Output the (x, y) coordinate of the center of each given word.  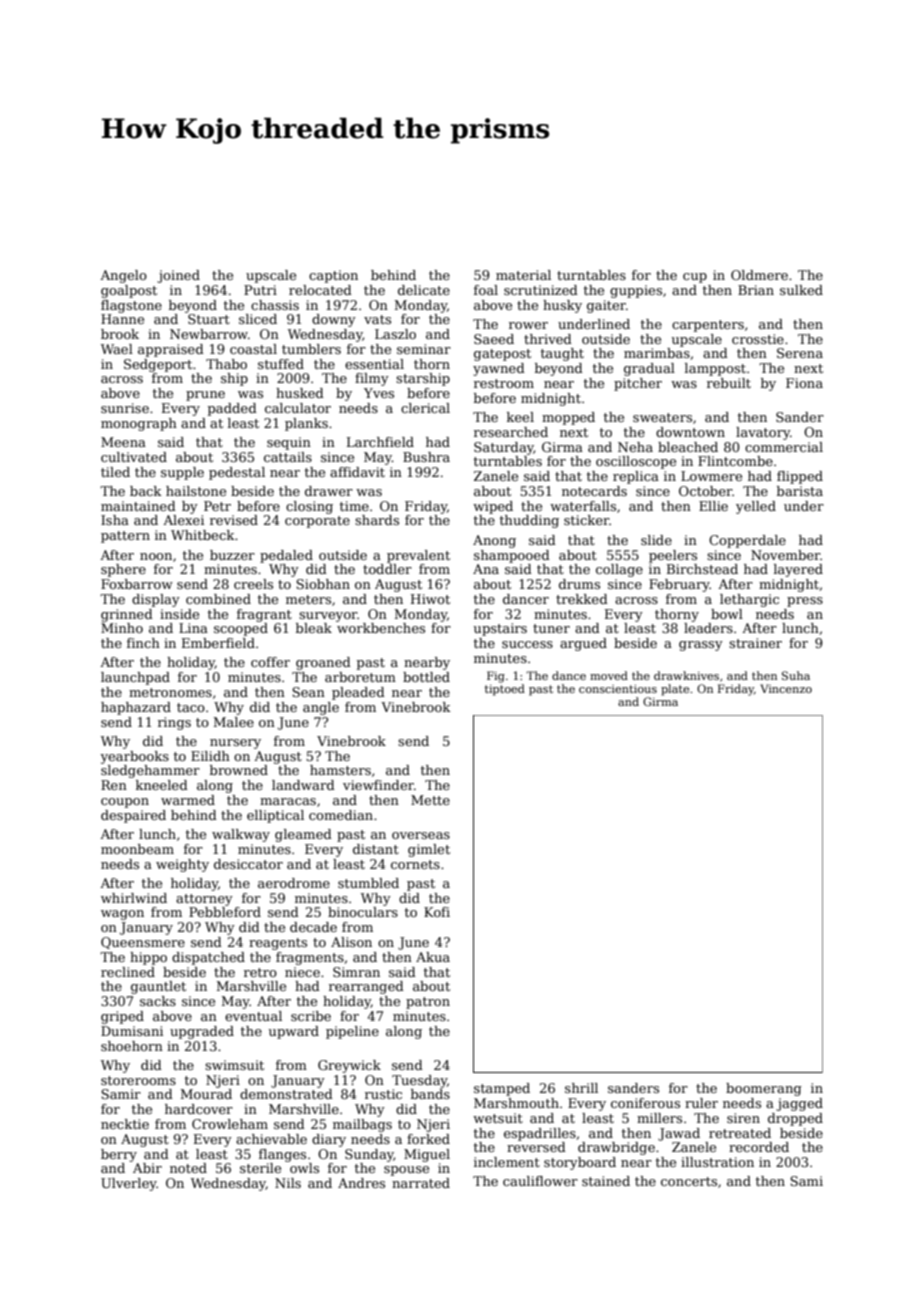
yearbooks (134, 757)
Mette (430, 800)
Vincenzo (786, 688)
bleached (688, 447)
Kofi (437, 912)
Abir (147, 1168)
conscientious (618, 689)
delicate (424, 290)
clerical (425, 408)
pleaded (358, 693)
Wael (117, 349)
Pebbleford (225, 912)
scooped (241, 629)
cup (695, 278)
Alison (351, 942)
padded (232, 409)
